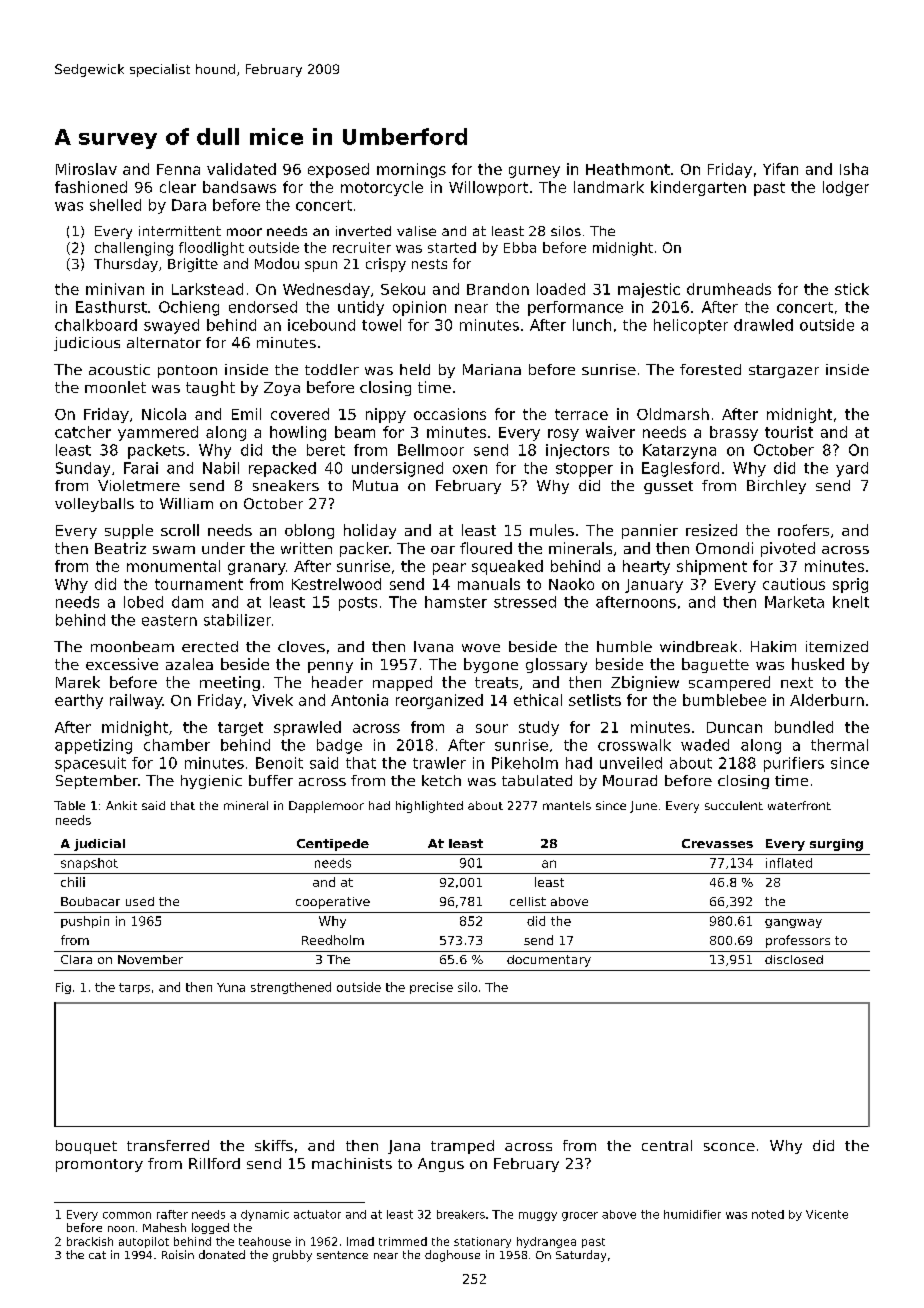  I want to click on mantels, so click(567, 805).
